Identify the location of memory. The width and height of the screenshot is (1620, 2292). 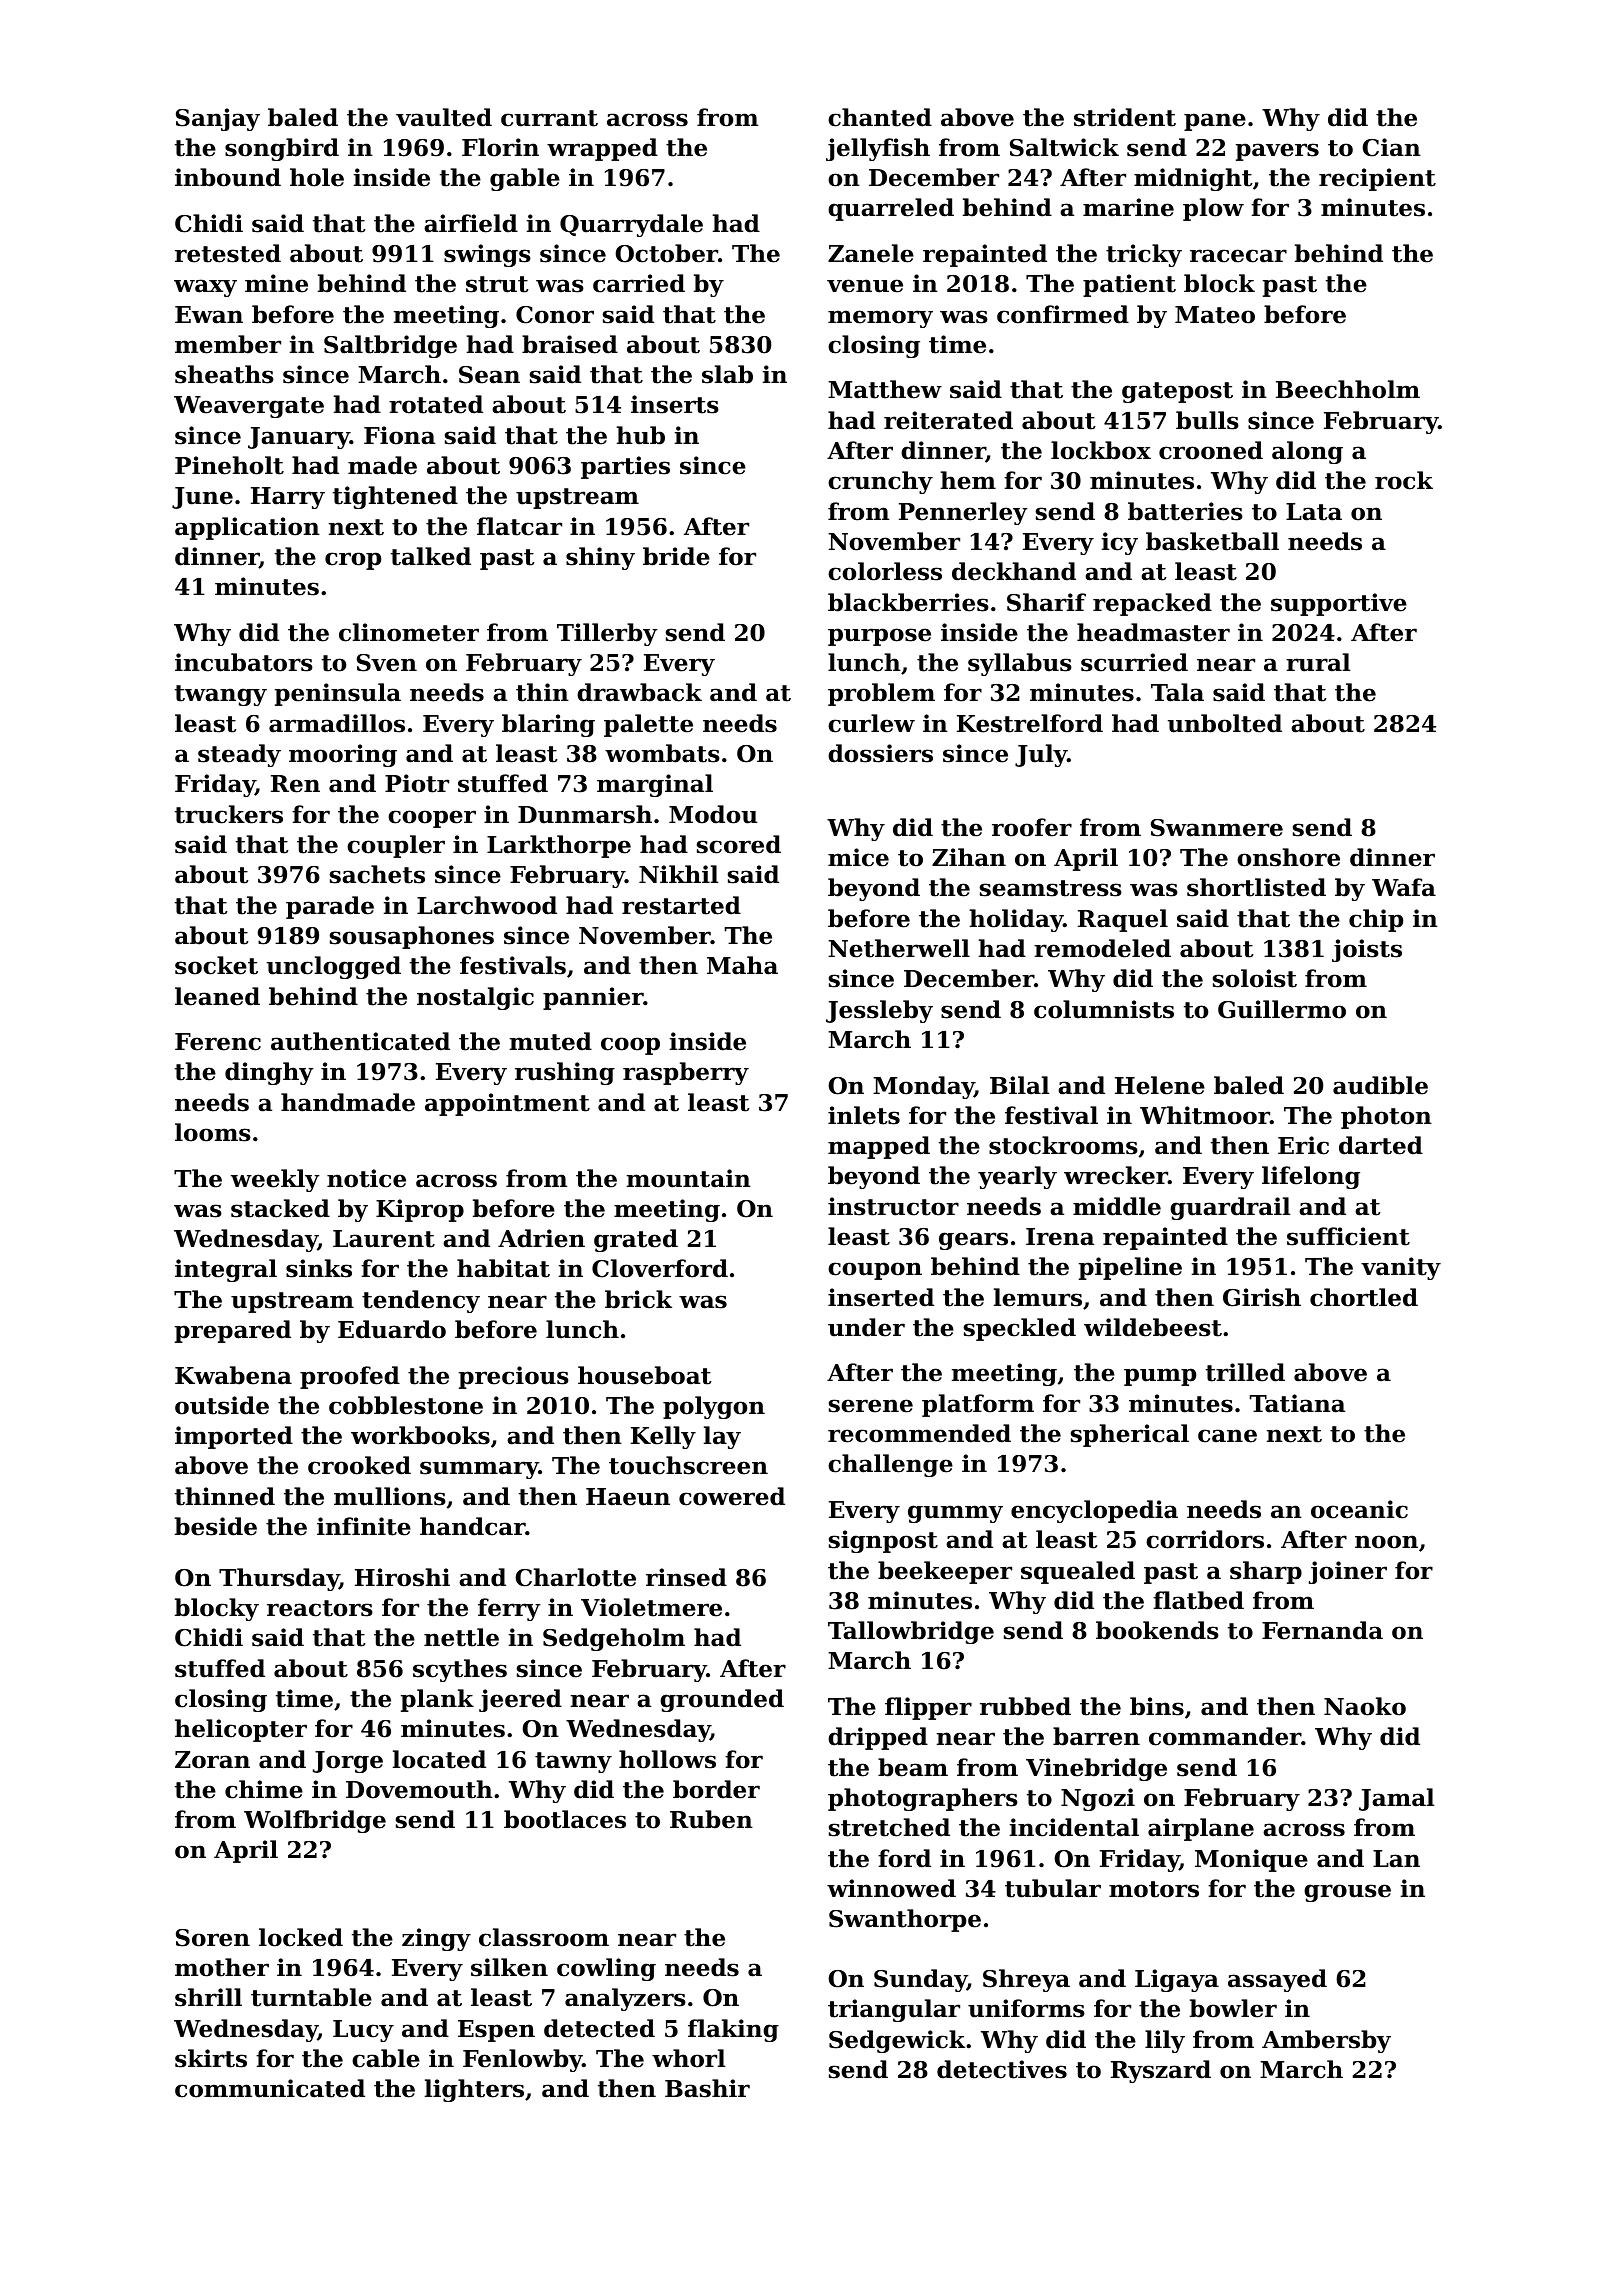
(880, 319).
